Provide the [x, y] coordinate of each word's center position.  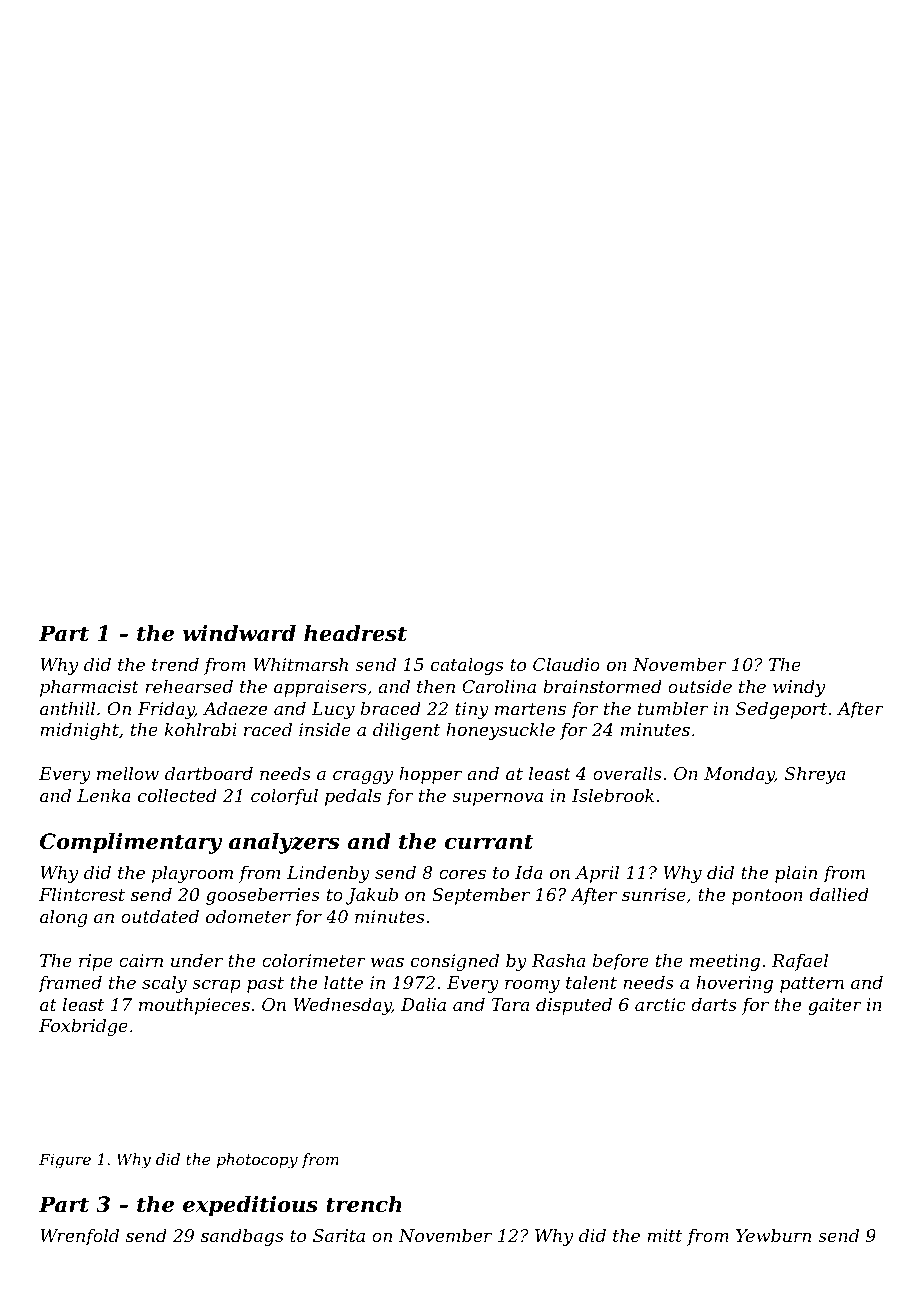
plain [796, 874]
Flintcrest [82, 894]
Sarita [339, 1235]
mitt [664, 1235]
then [436, 686]
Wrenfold [79, 1237]
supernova [497, 799]
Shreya [815, 775]
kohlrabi [201, 729]
